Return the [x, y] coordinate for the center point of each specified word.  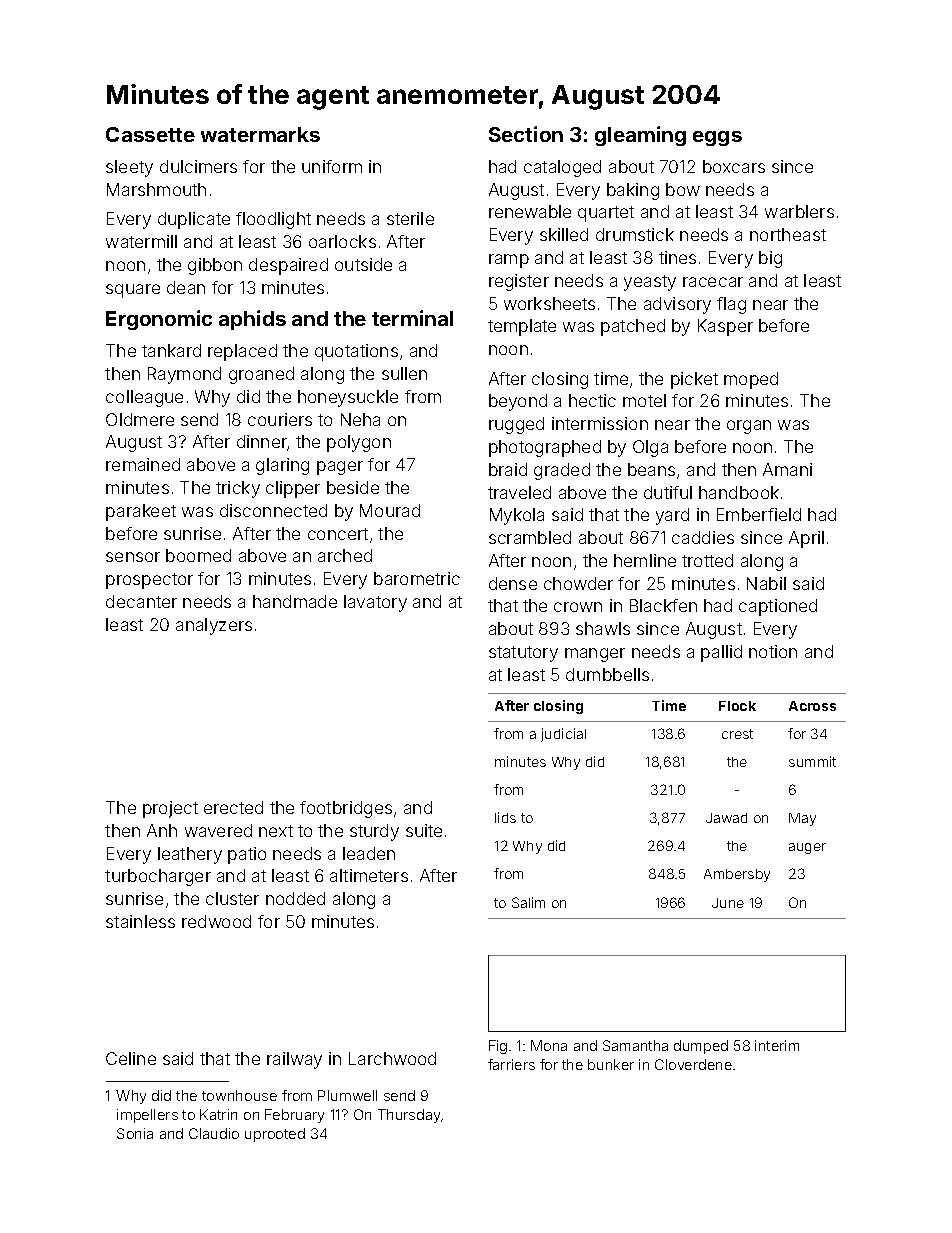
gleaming [640, 136]
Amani [787, 469]
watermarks [260, 134]
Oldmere [140, 419]
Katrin [218, 1114]
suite [424, 830]
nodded [295, 898]
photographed [545, 448]
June [728, 903]
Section [526, 134]
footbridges [346, 809]
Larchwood [392, 1058]
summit [812, 761]
